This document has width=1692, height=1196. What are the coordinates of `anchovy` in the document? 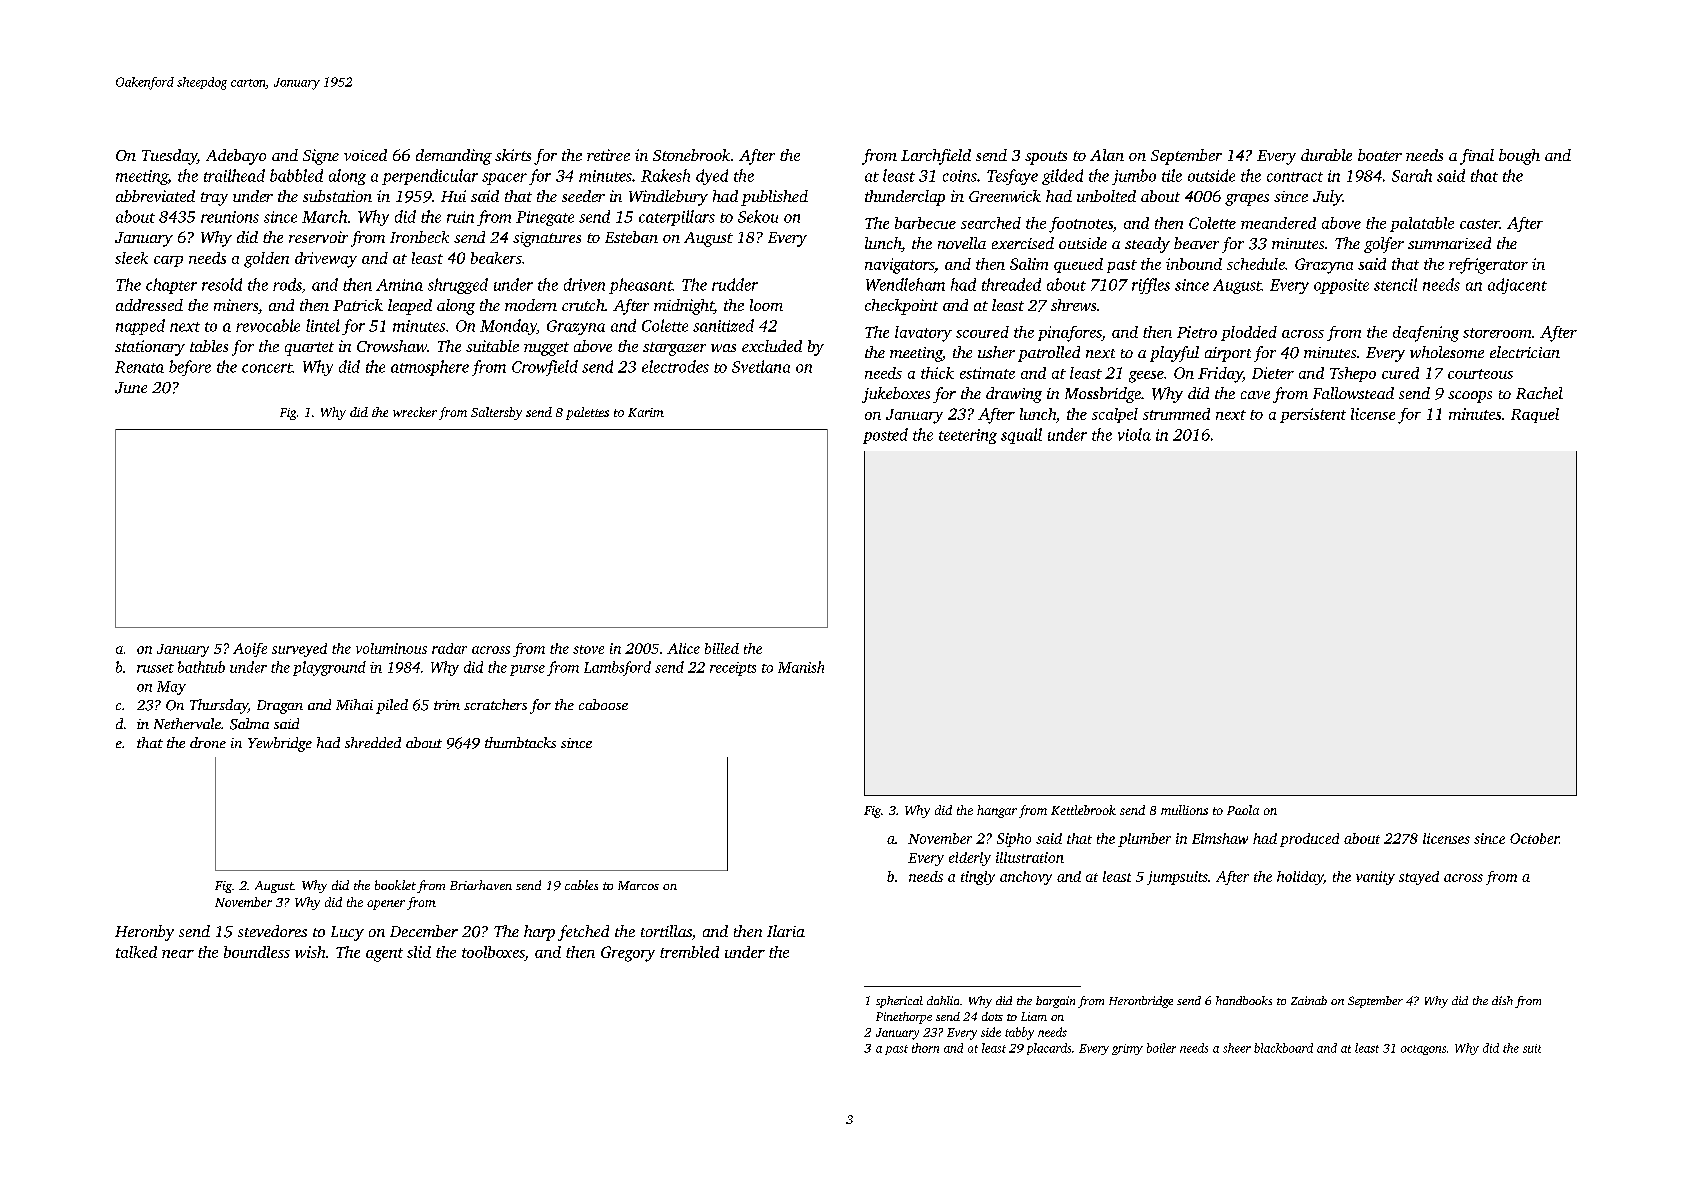 It's located at (1026, 878).
